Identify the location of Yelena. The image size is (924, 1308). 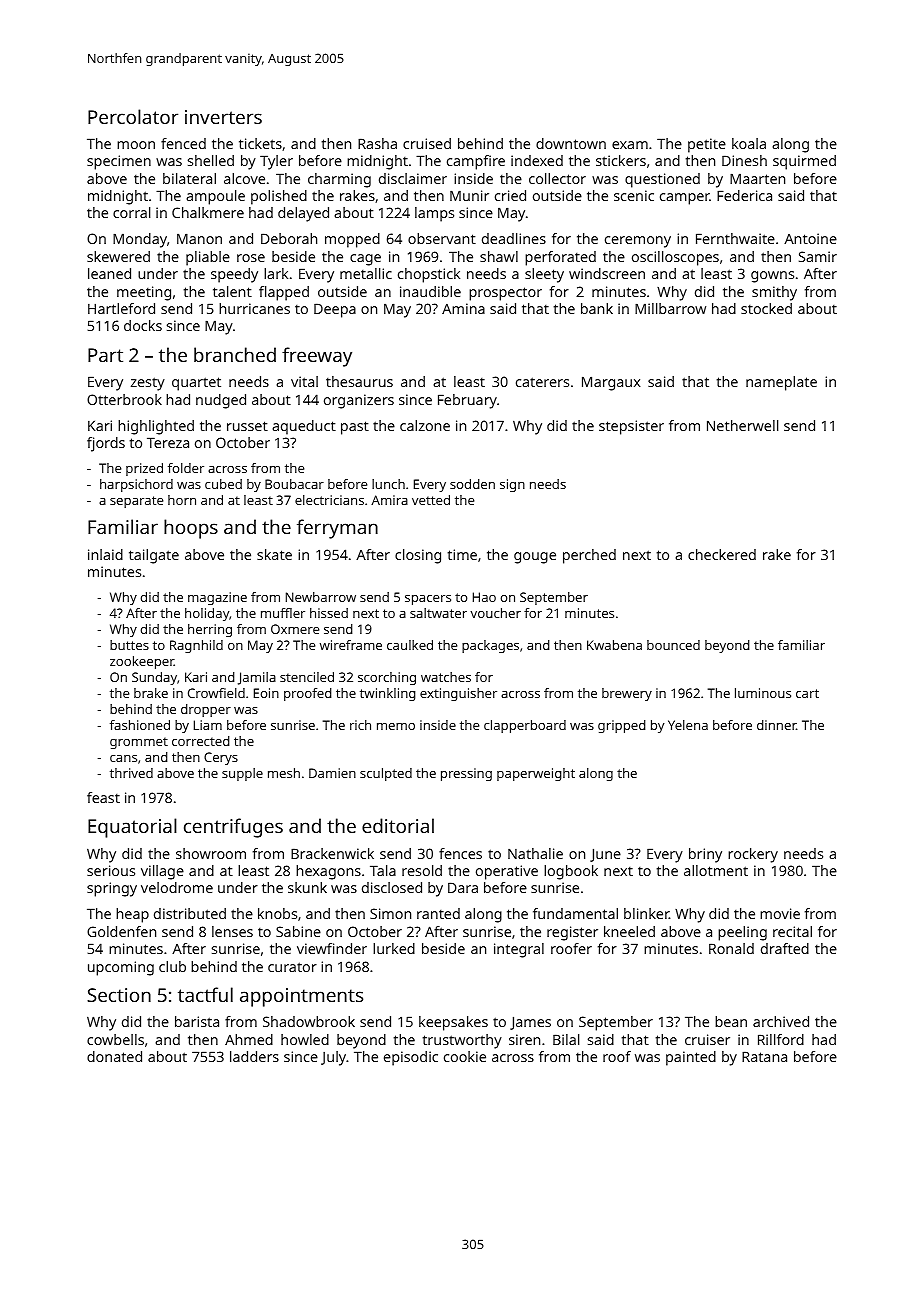
(688, 725).
